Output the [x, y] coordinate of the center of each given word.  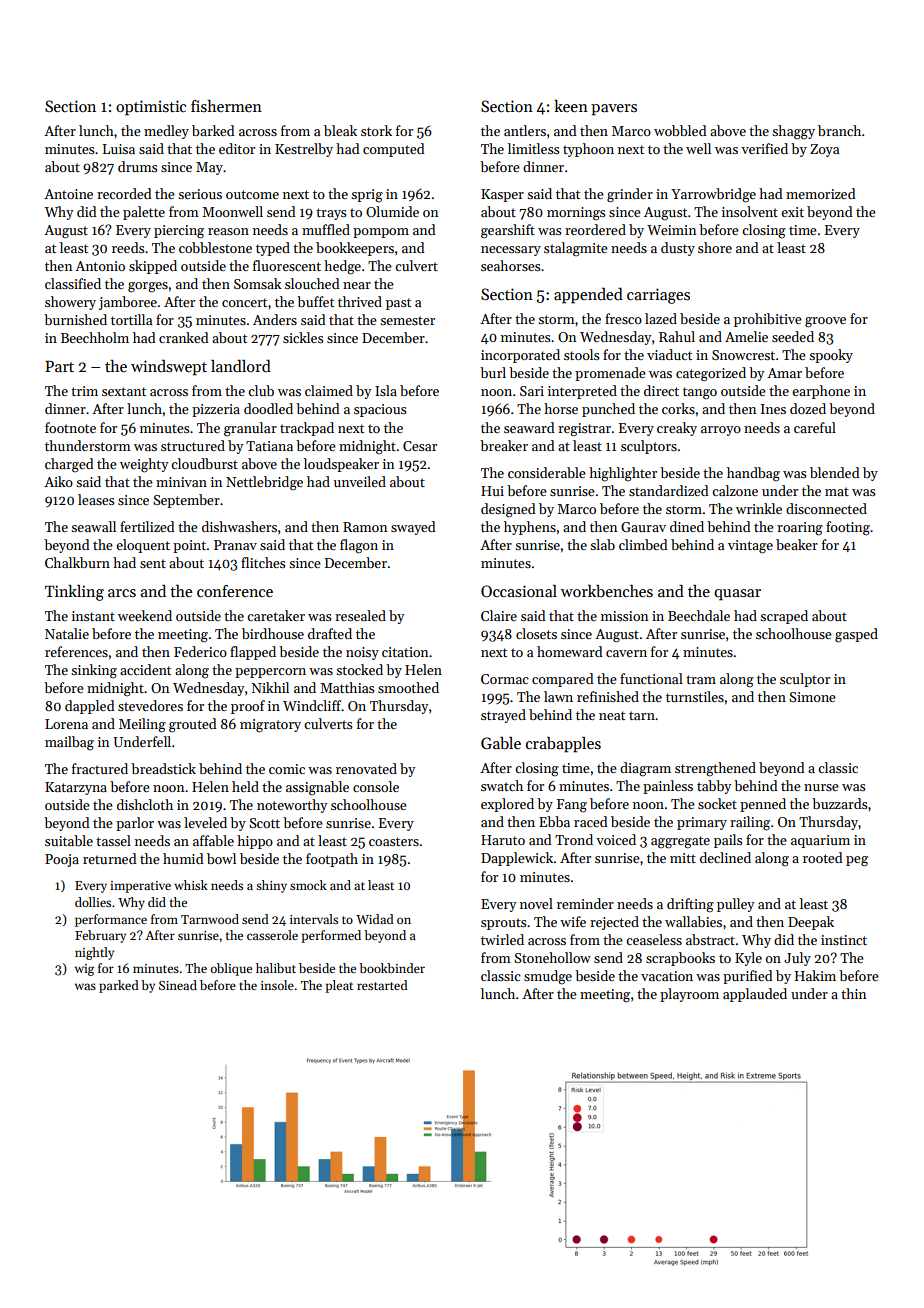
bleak [340, 130]
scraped [784, 617]
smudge [548, 977]
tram [701, 679]
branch [839, 130]
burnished [75, 319]
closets [536, 633]
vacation [667, 976]
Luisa [119, 149]
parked [119, 986]
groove [825, 322]
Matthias [347, 687]
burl [493, 372]
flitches [263, 562]
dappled [90, 707]
